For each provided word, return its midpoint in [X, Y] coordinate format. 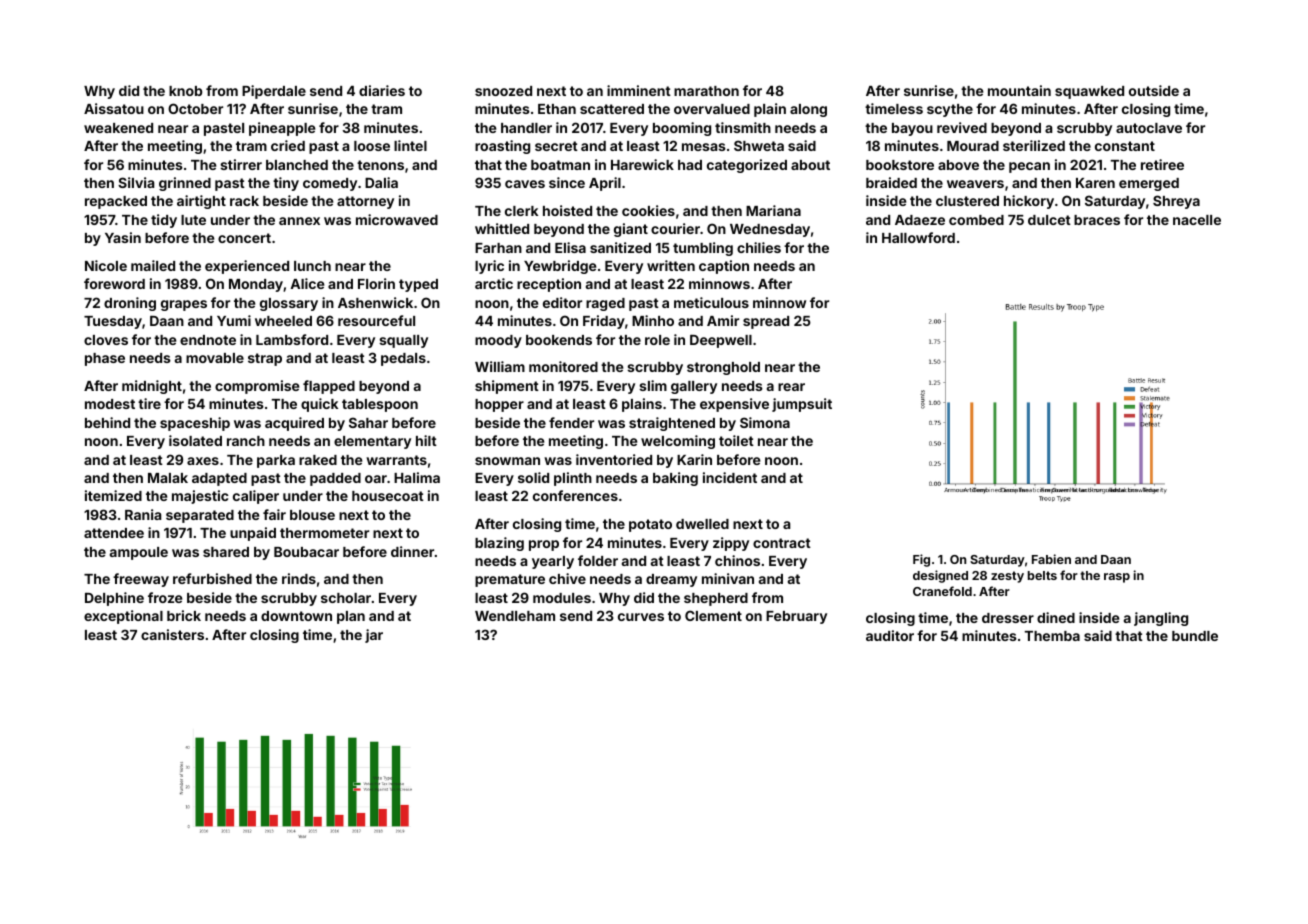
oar [376, 479]
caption [724, 267]
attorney [365, 202]
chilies [759, 247]
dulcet [1049, 220]
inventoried [614, 459]
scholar [346, 598]
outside [1154, 90]
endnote [208, 340]
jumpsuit [802, 405]
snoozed [503, 91]
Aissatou [114, 108]
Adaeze [920, 220]
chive [567, 578]
